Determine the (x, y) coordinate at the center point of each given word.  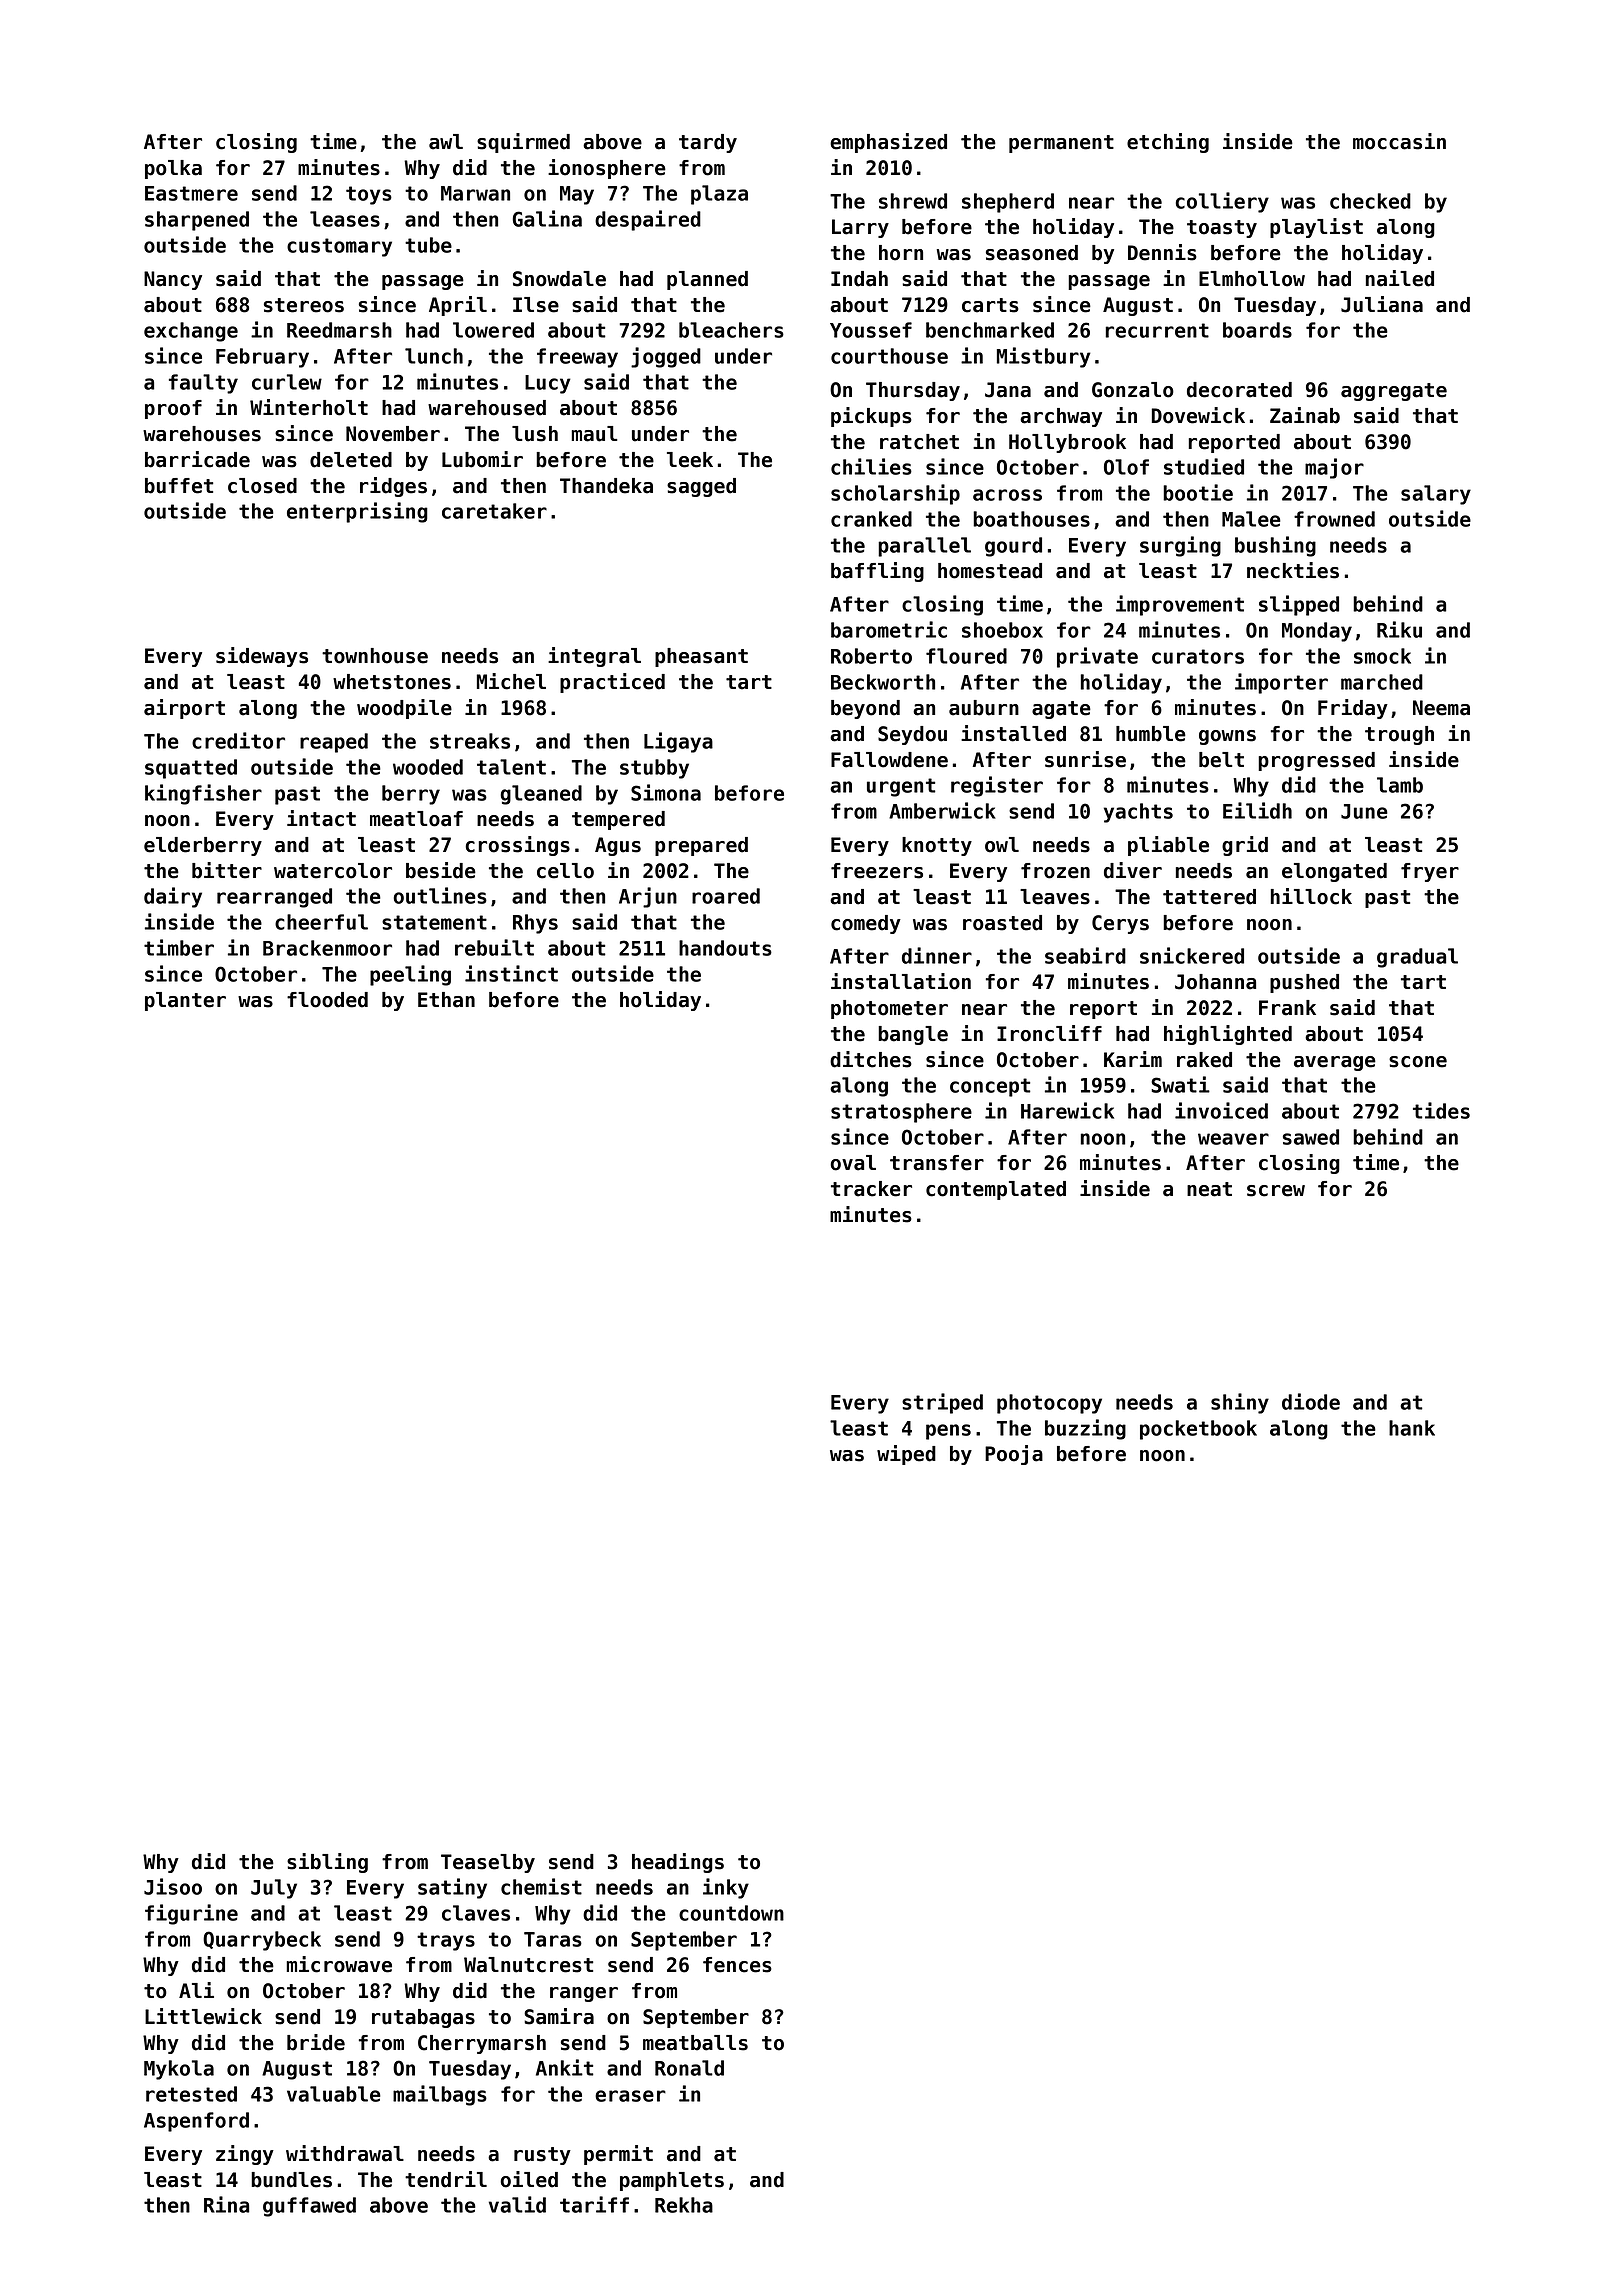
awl (446, 142)
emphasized (888, 143)
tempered (618, 820)
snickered (1192, 955)
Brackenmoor (327, 948)
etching (1168, 143)
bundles (291, 2180)
